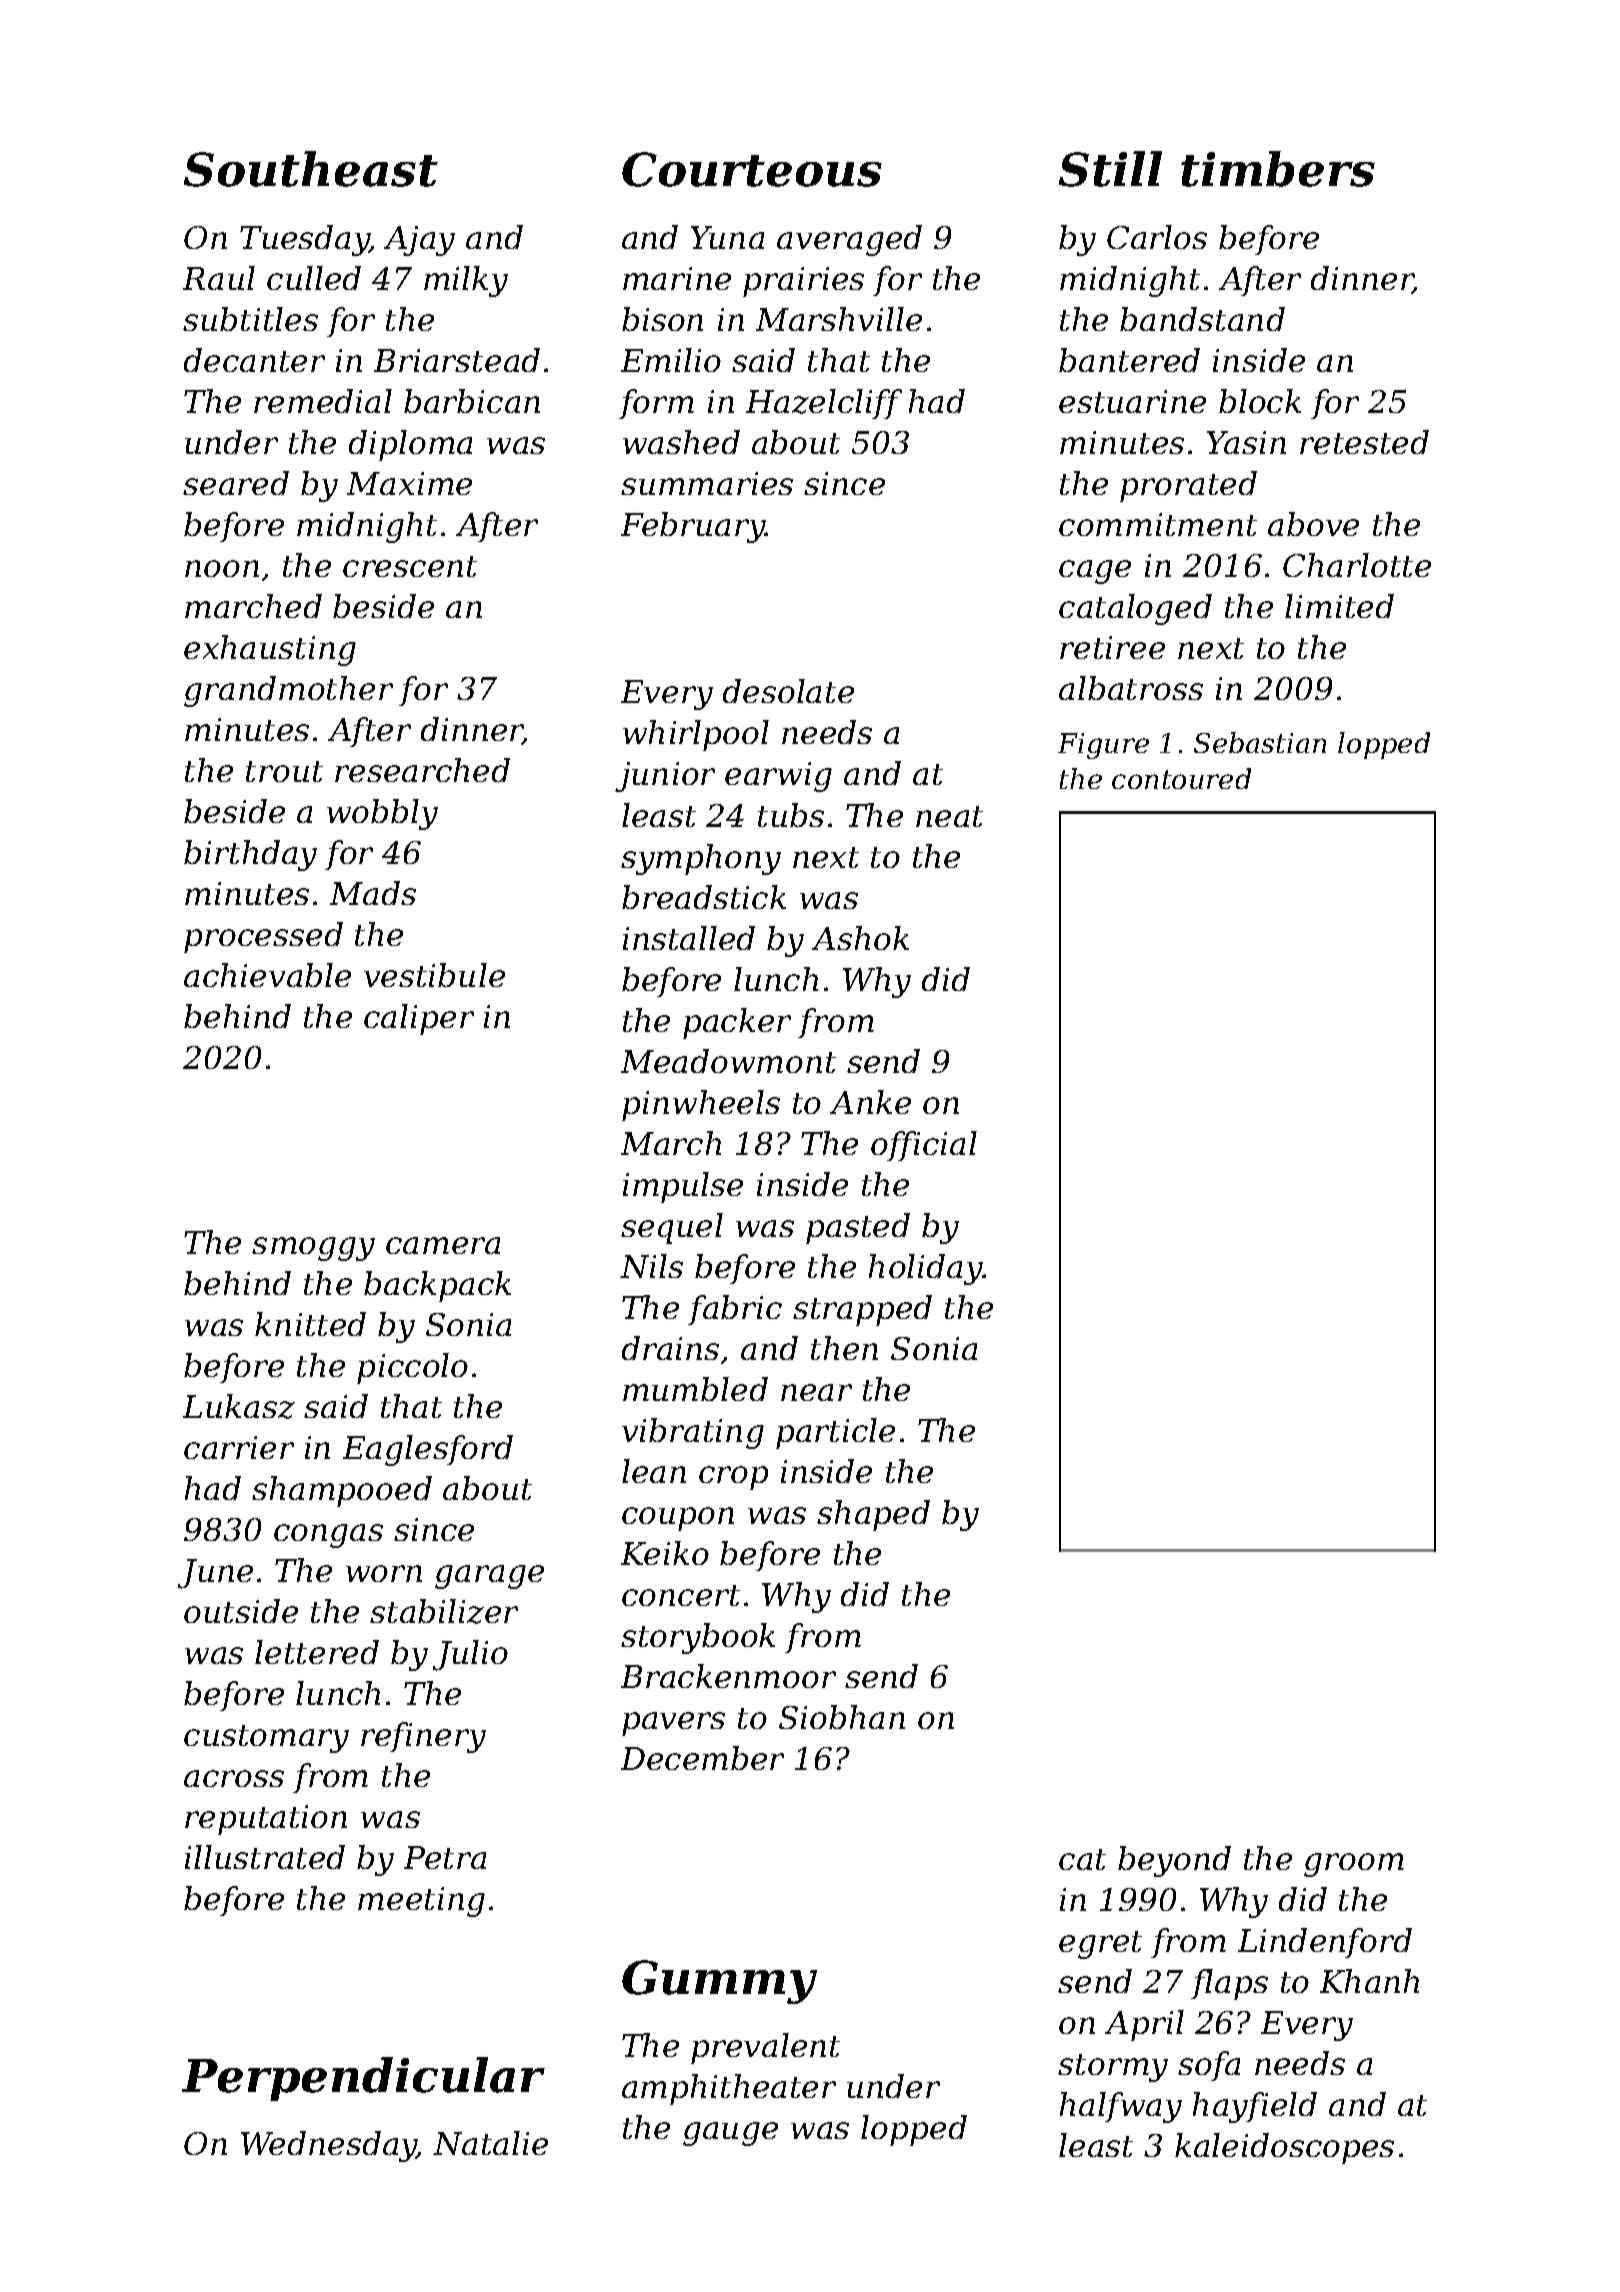 The height and width of the screenshot is (2292, 1620). I want to click on Perpendicular, so click(363, 2079).
